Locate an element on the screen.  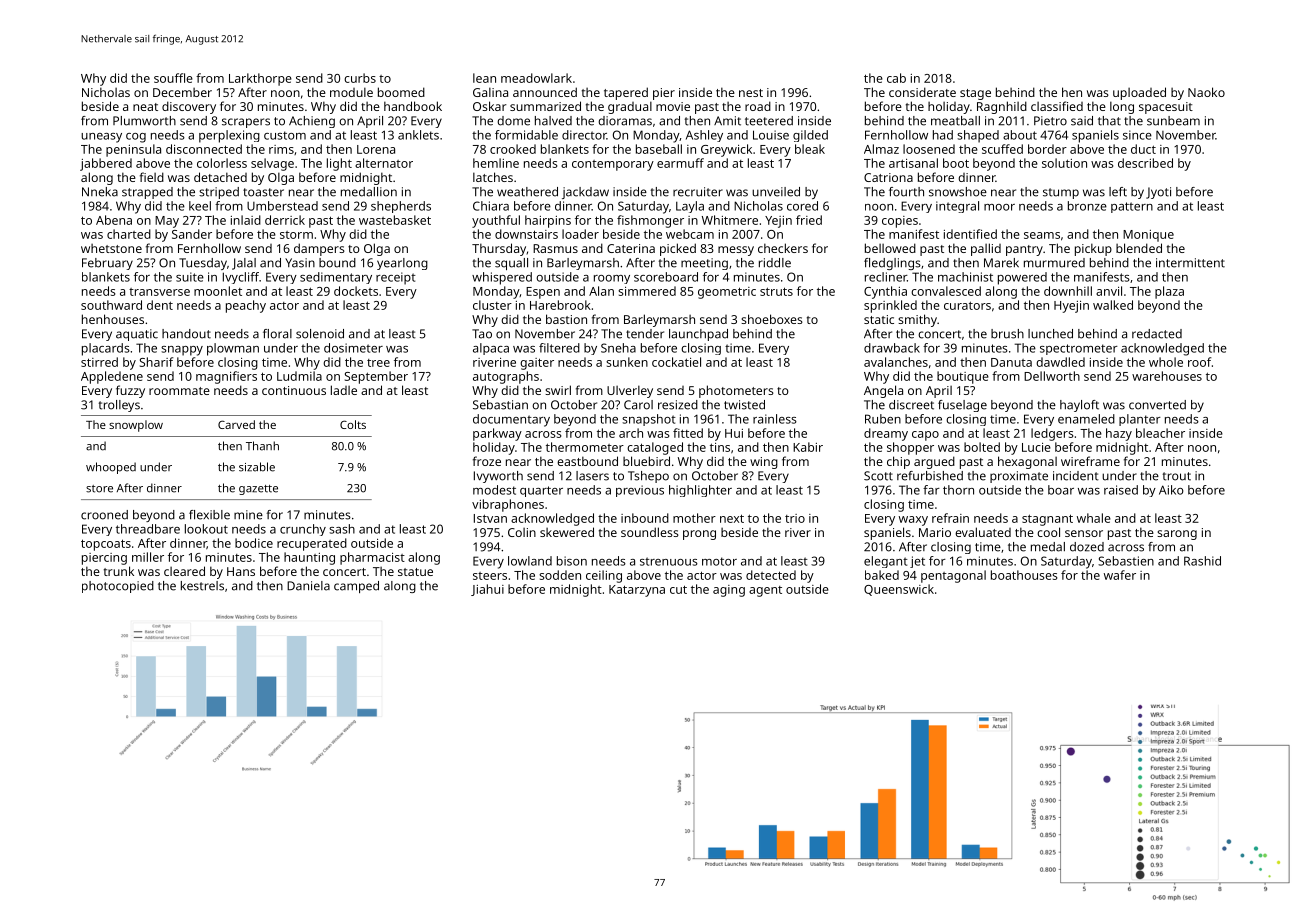
downhill is located at coordinates (1068, 291).
